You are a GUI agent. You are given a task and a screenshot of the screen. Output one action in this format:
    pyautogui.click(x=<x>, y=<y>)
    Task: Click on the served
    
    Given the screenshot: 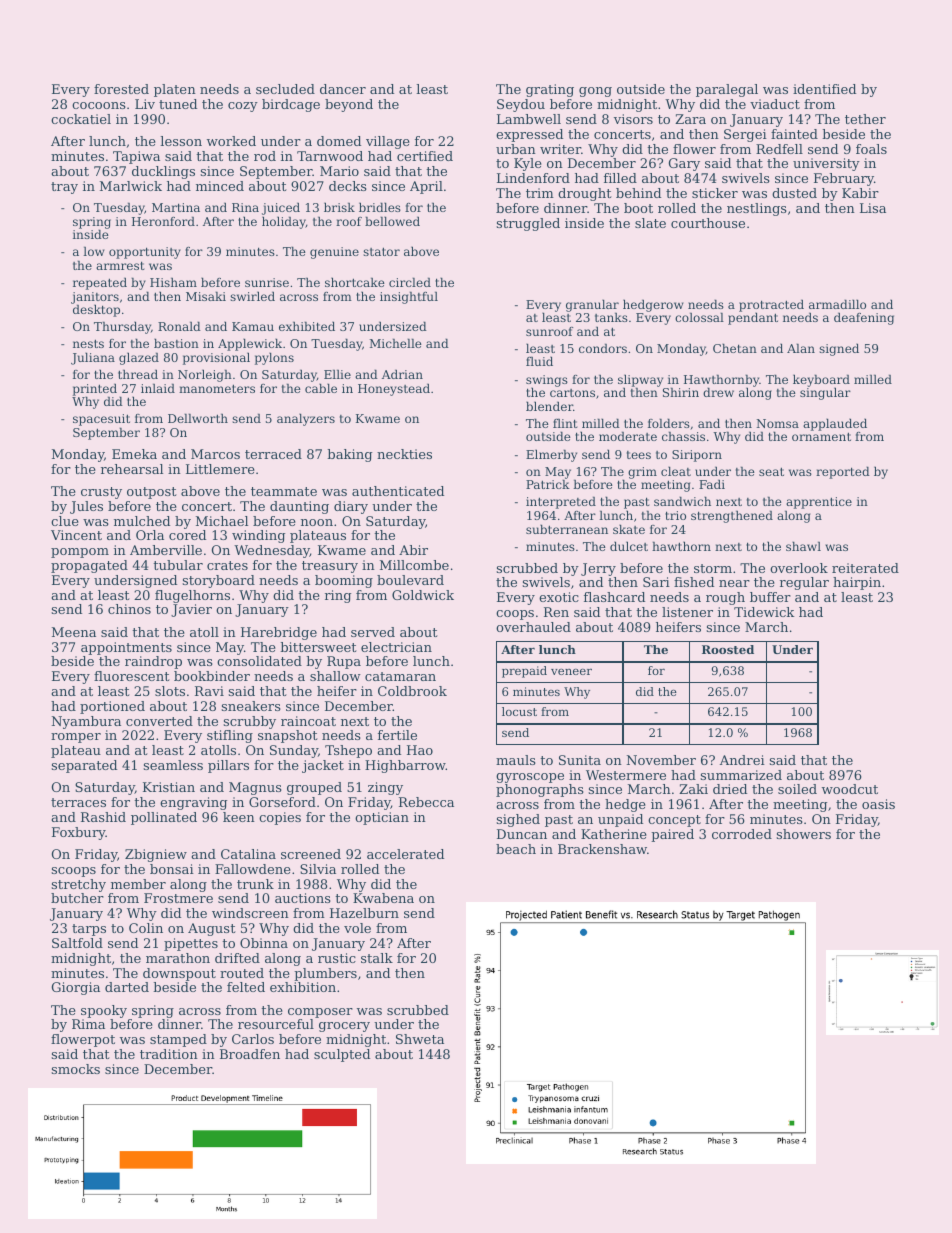 What is the action you would take?
    pyautogui.click(x=373, y=632)
